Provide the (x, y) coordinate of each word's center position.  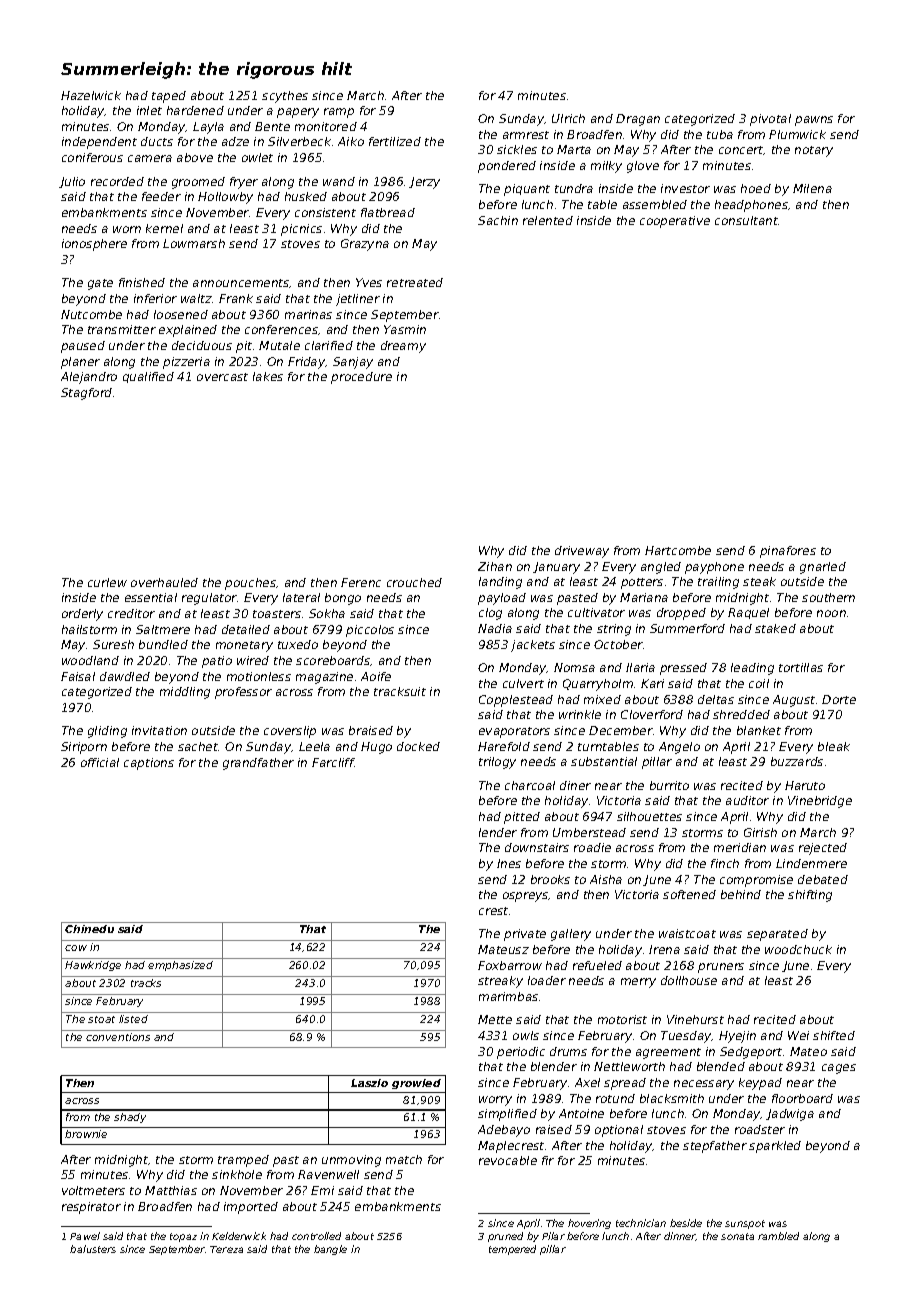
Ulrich (568, 118)
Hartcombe (678, 550)
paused (83, 347)
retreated (415, 282)
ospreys (526, 897)
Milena (812, 188)
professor (243, 693)
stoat (101, 1019)
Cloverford (652, 714)
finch (725, 863)
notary (814, 151)
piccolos (370, 631)
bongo (343, 599)
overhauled (164, 582)
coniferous (92, 157)
